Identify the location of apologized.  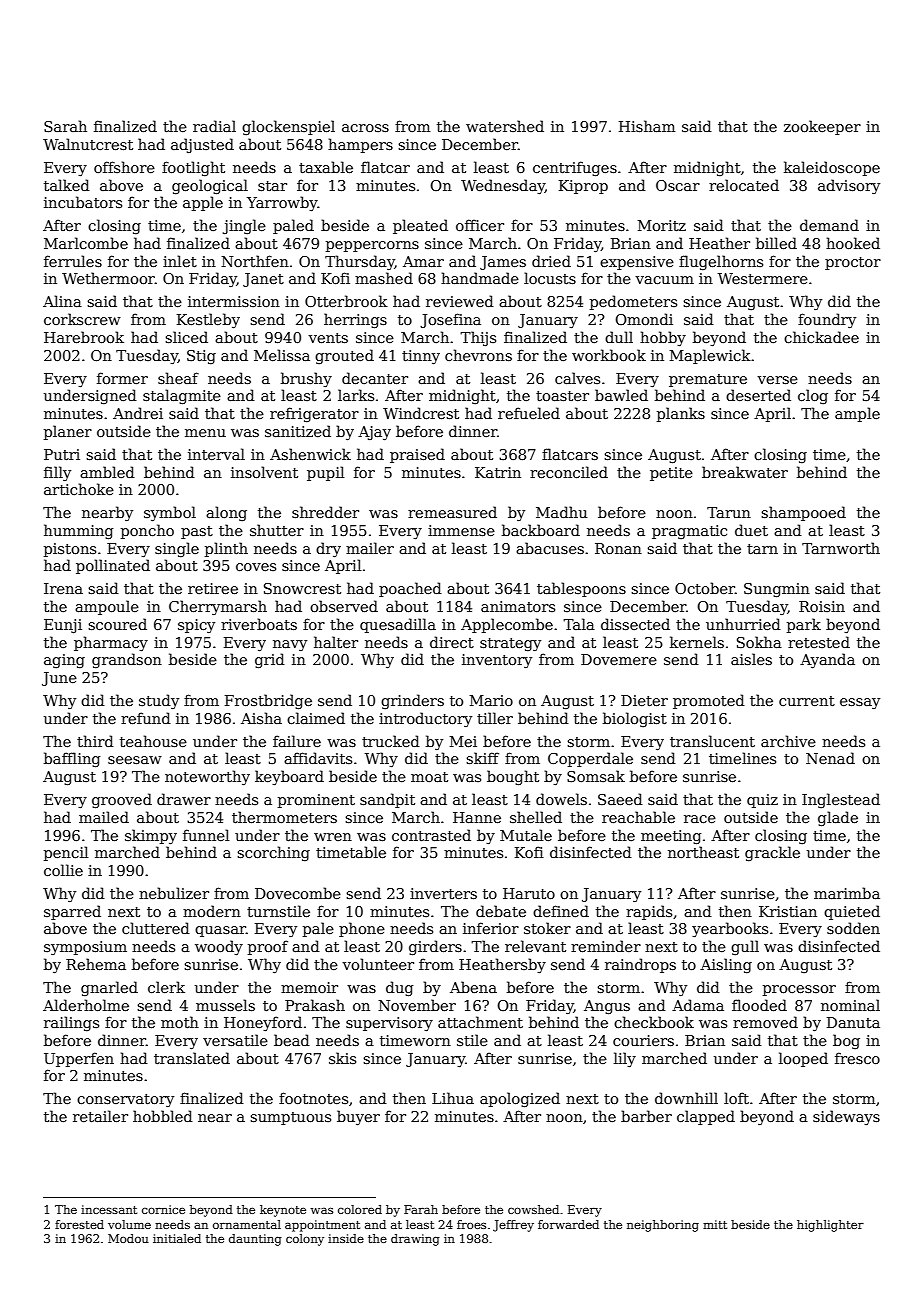
(520, 1099).
